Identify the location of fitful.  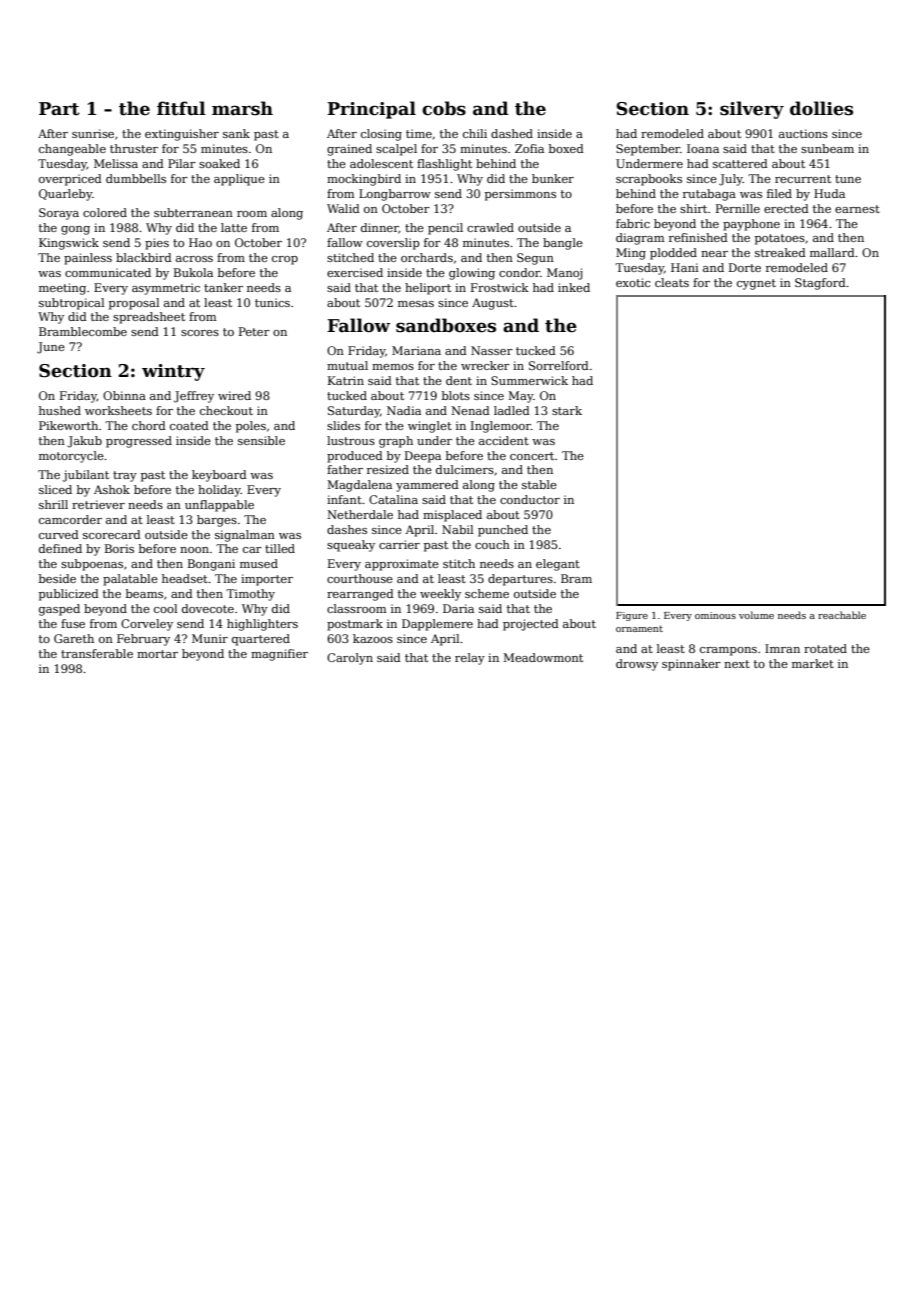
(181, 108).
